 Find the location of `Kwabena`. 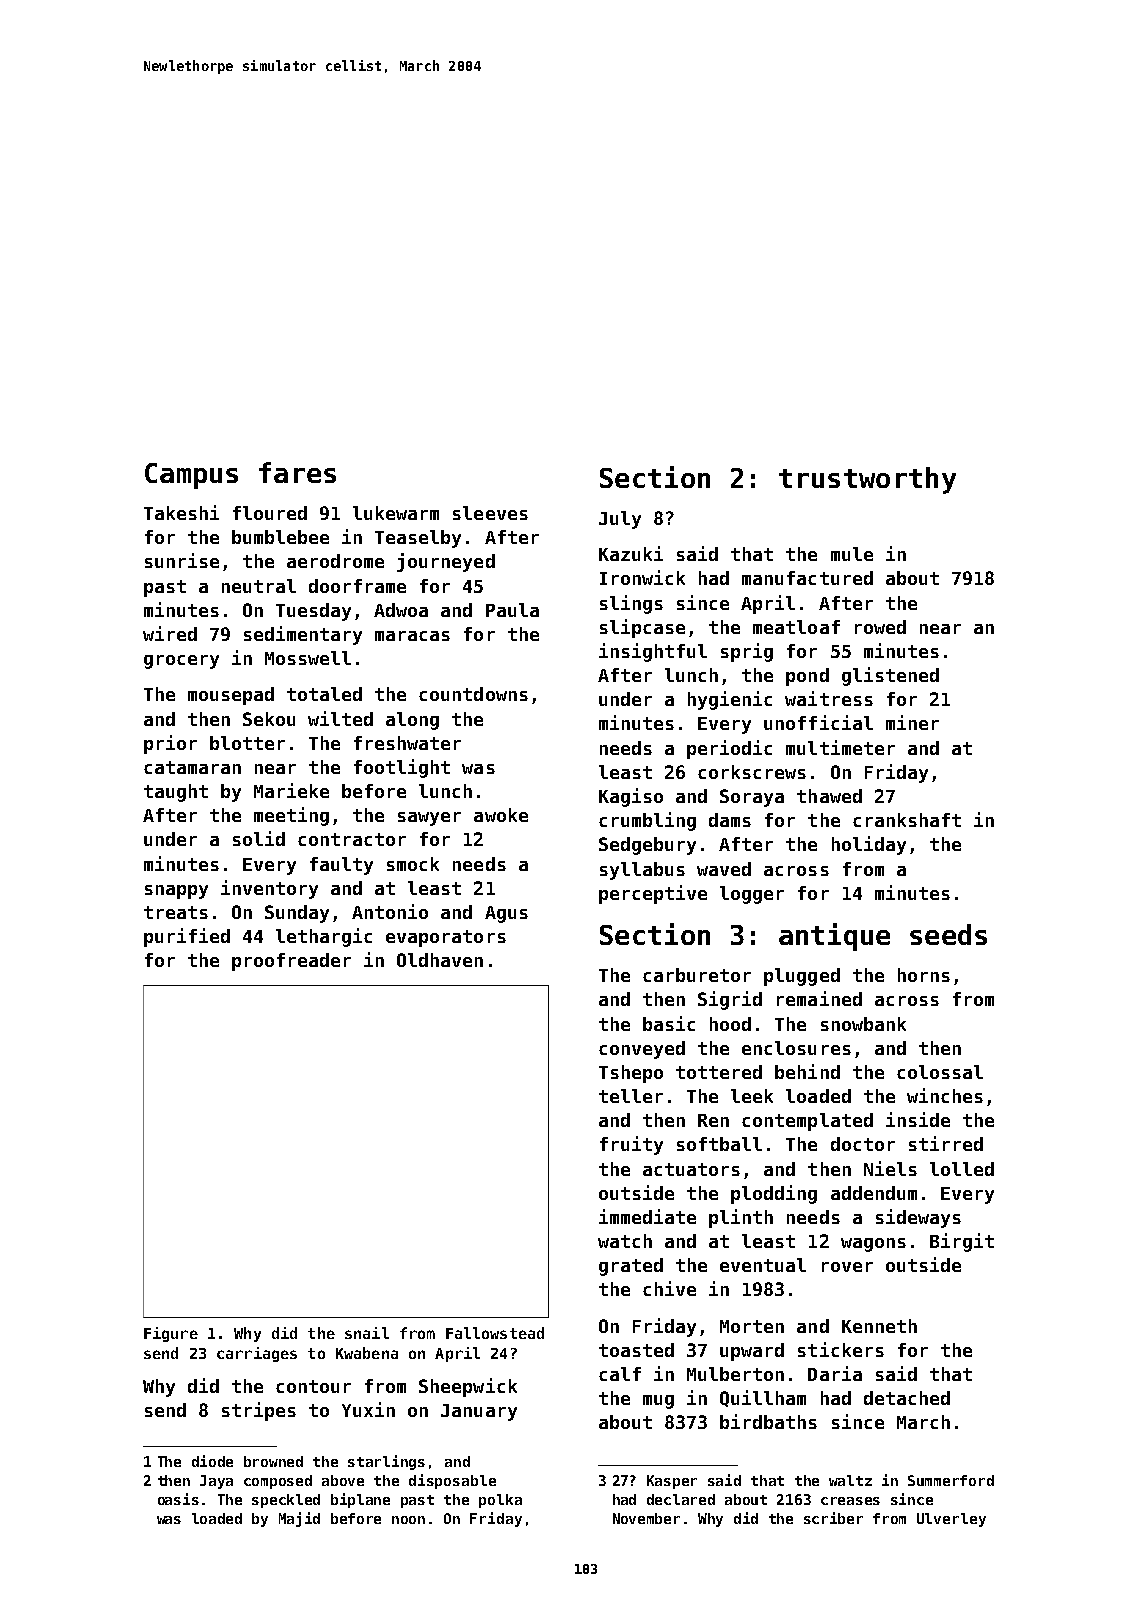

Kwabena is located at coordinates (367, 1353).
